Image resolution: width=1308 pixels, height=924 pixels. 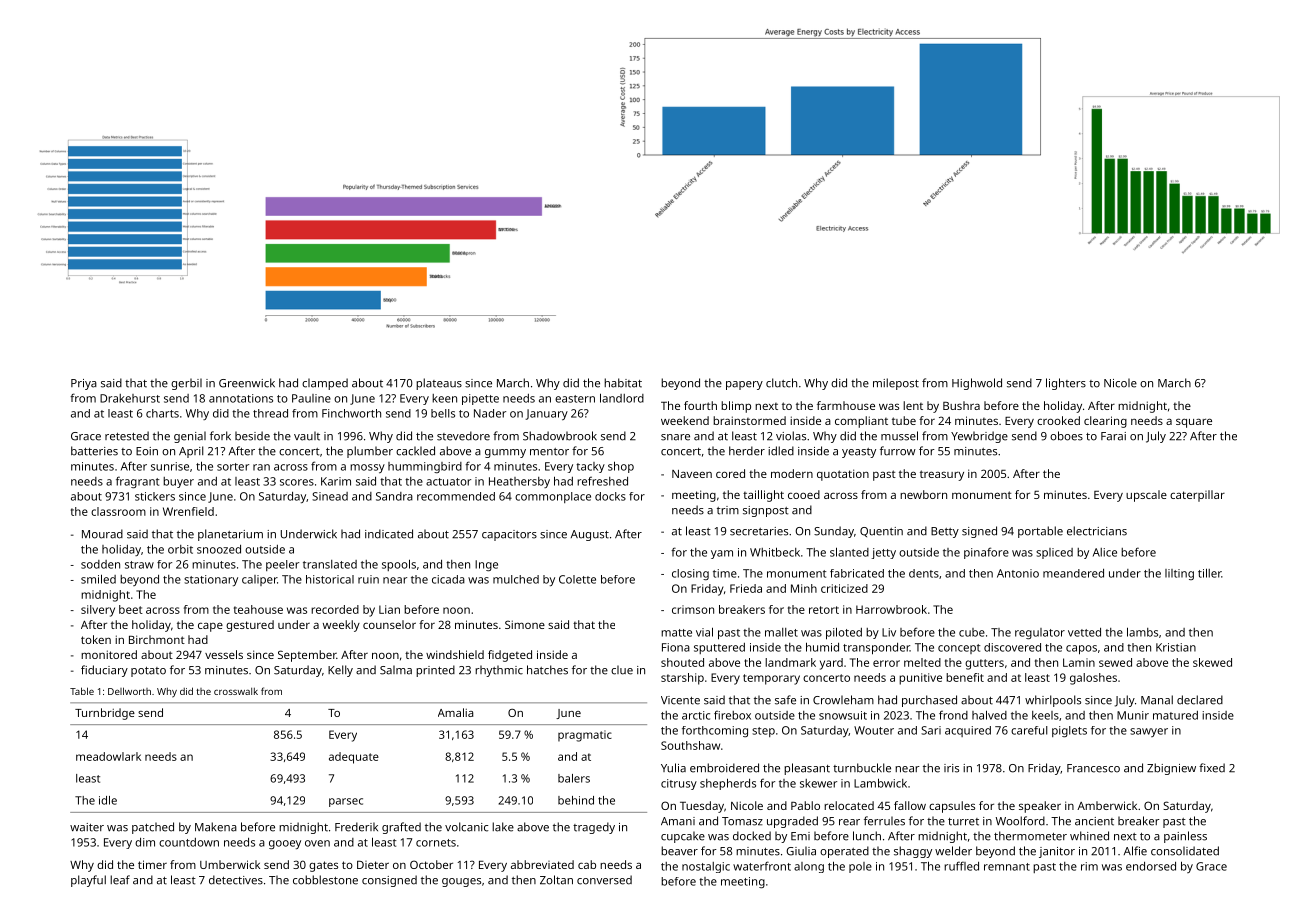 What do you see at coordinates (1175, 715) in the document?
I see `matured` at bounding box center [1175, 715].
